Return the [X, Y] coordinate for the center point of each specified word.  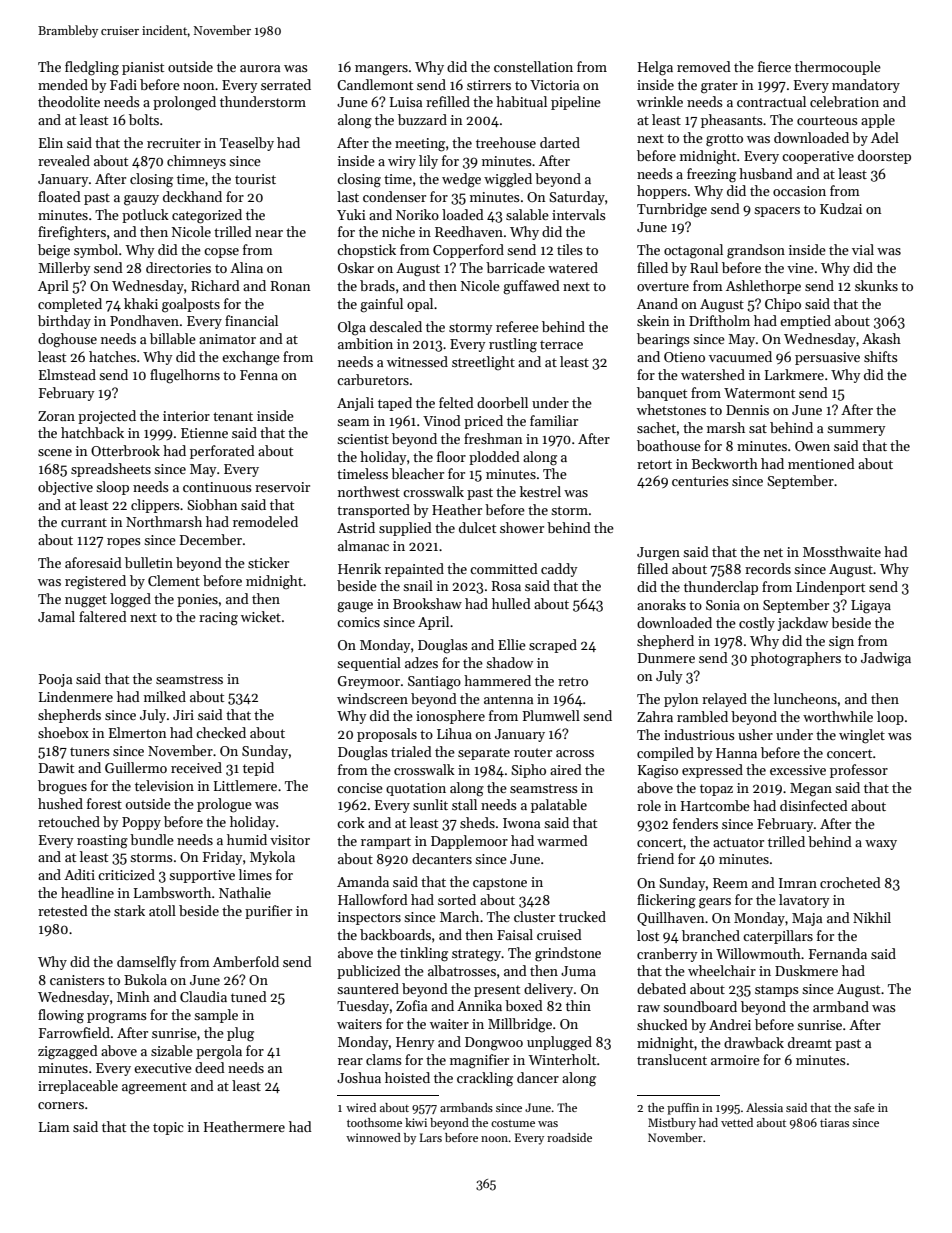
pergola [219, 1052]
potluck [145, 216]
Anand [657, 303]
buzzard [422, 119]
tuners [90, 751]
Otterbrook [125, 450]
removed [704, 66]
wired [361, 1107]
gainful [381, 305]
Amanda [363, 881]
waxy [881, 845]
